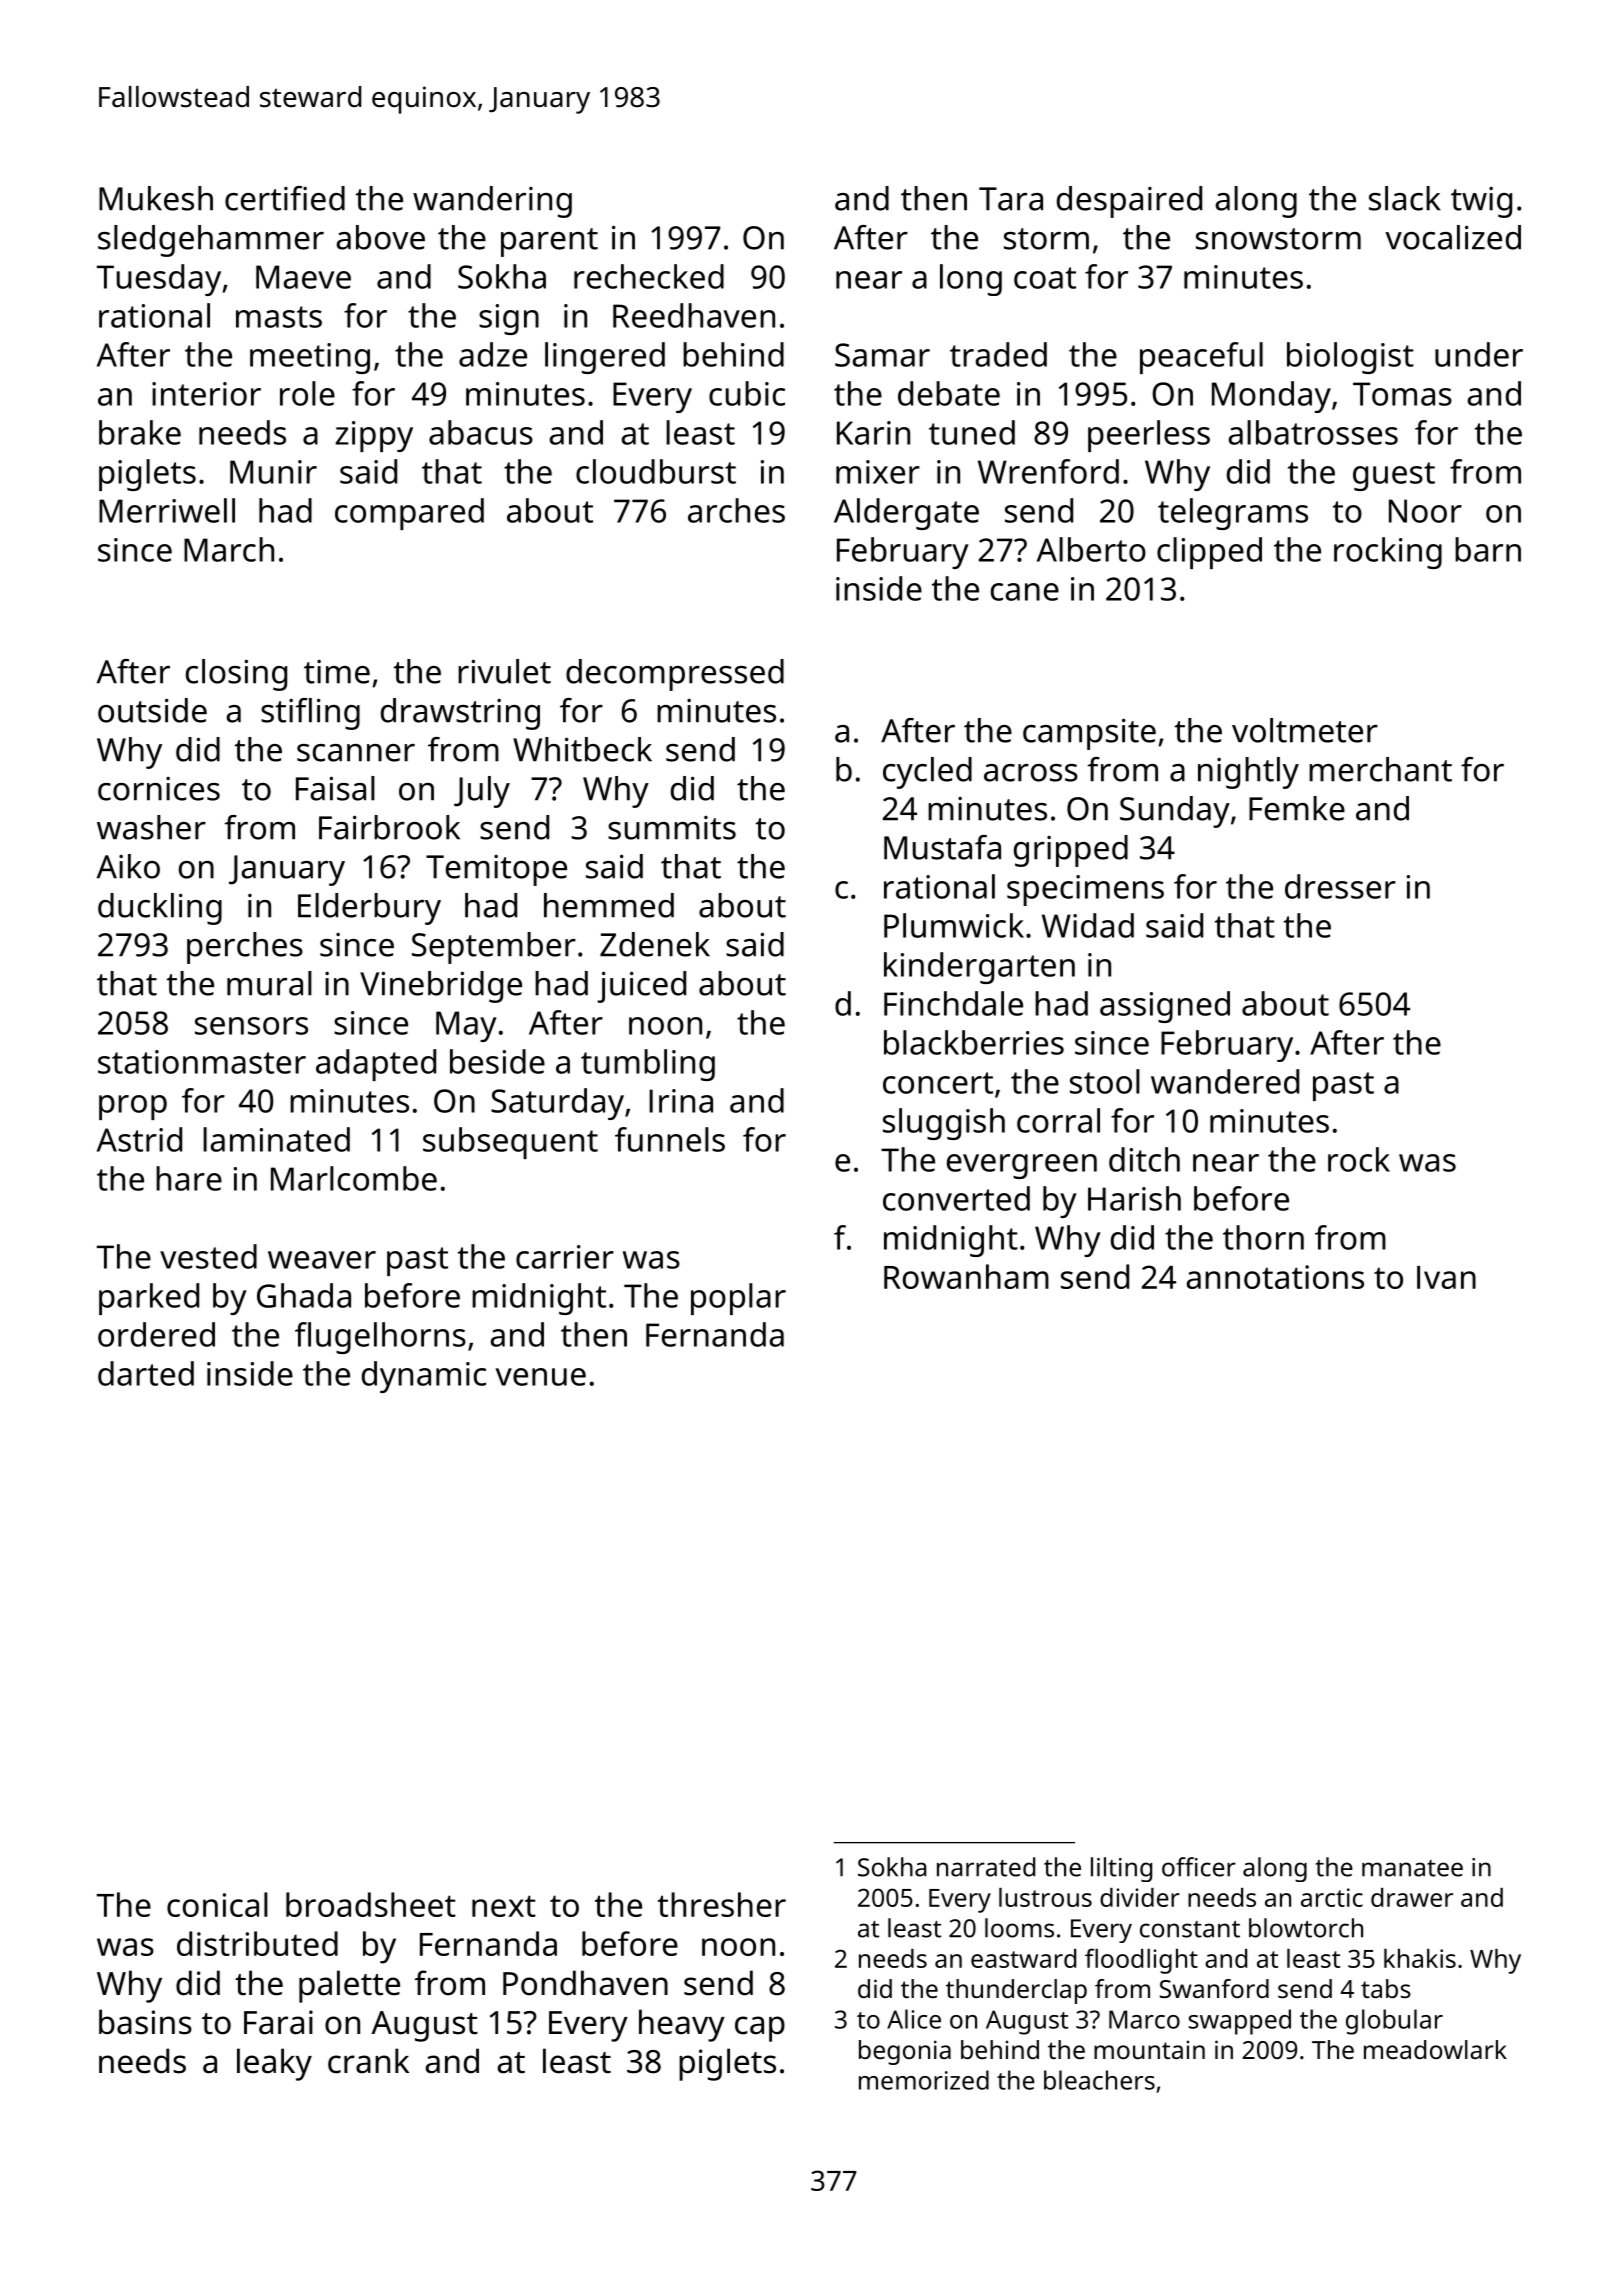 The image size is (1620, 2292). Describe the element at coordinates (1011, 199) in the image. I see `Tara` at that location.
